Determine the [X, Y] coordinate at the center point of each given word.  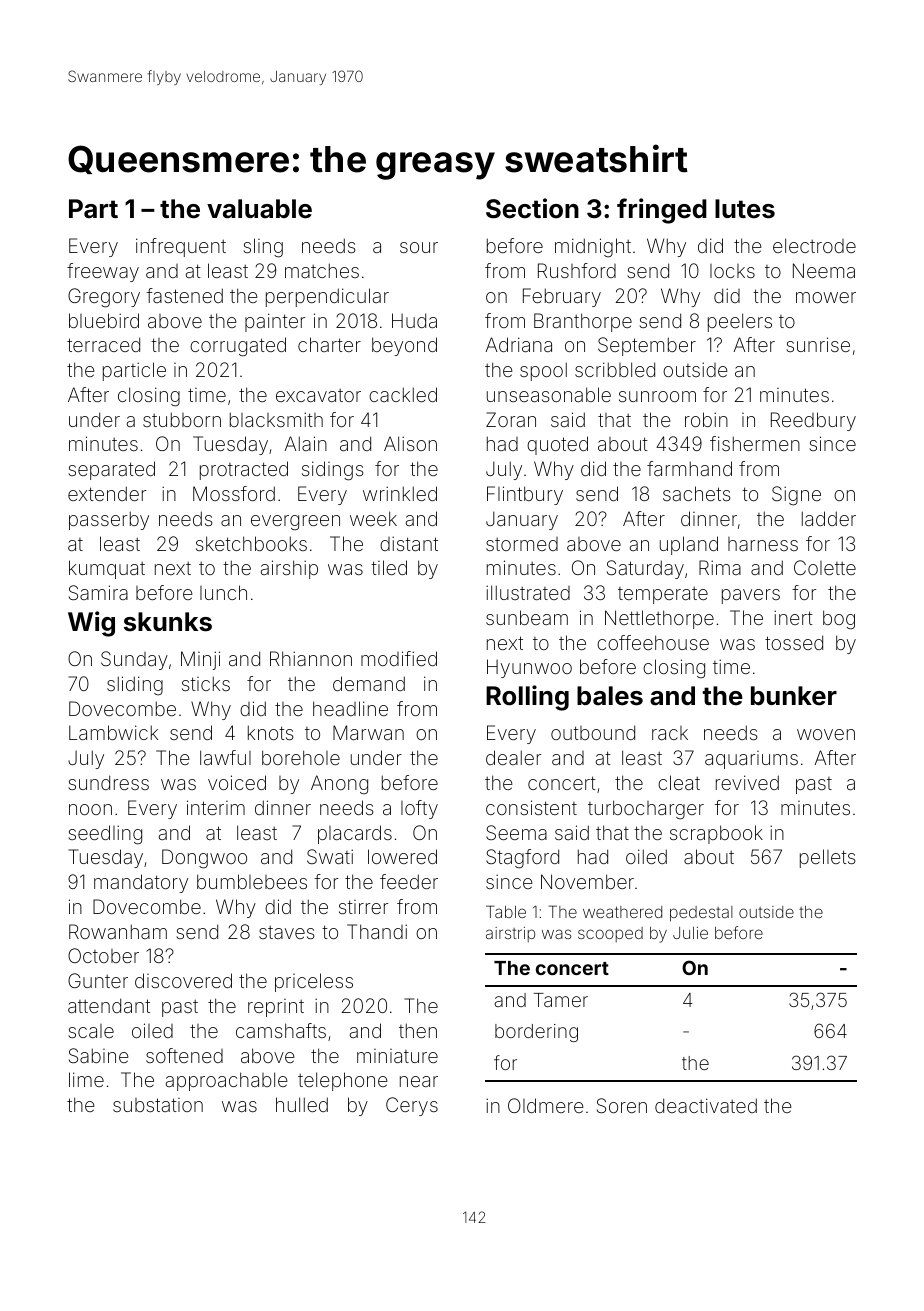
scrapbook [716, 834]
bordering [536, 1033]
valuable [259, 209]
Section [532, 208]
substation [158, 1105]
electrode [814, 245]
